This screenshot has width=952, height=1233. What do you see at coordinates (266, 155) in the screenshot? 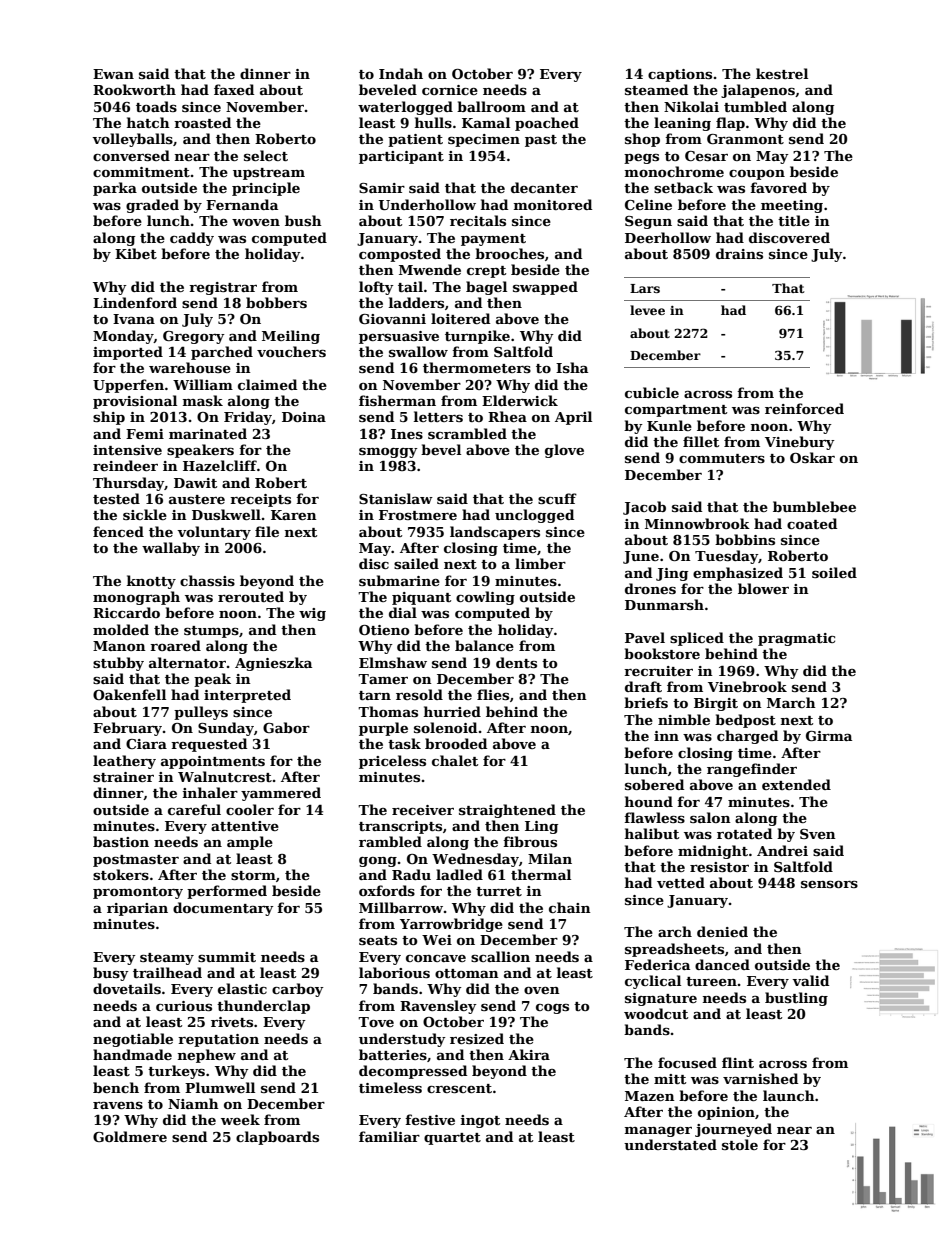
I see `select` at bounding box center [266, 155].
